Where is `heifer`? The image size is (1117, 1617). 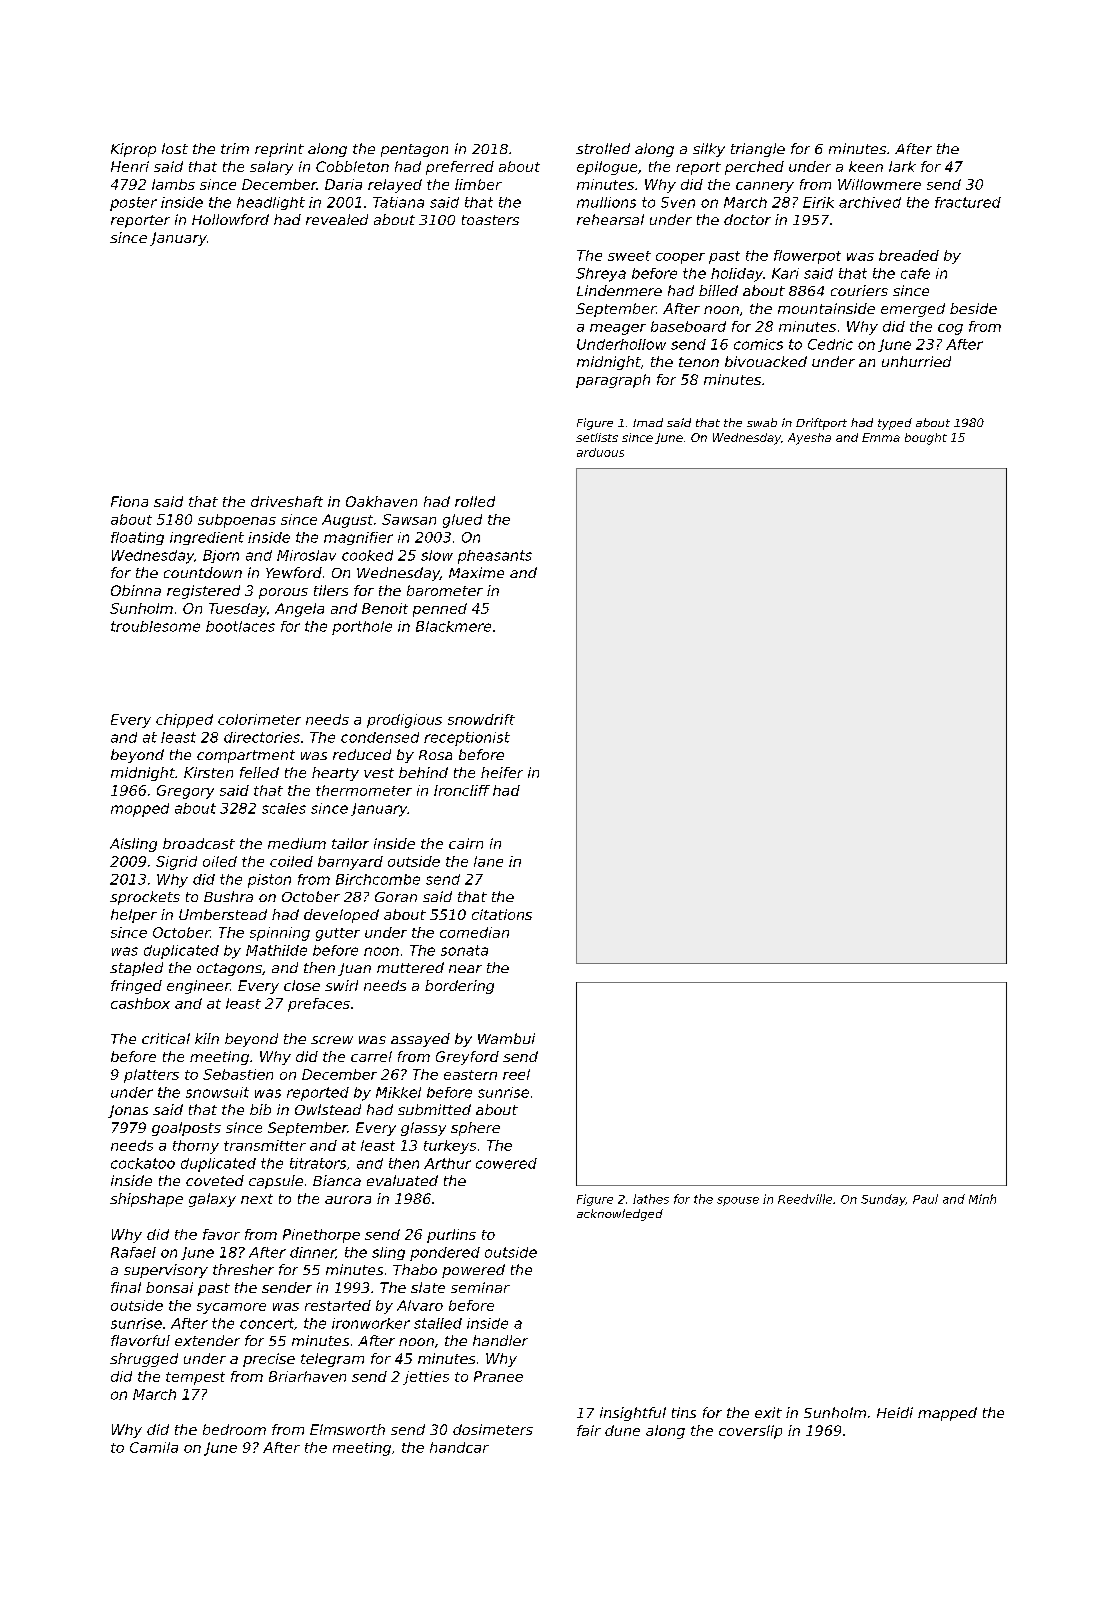 heifer is located at coordinates (502, 772).
